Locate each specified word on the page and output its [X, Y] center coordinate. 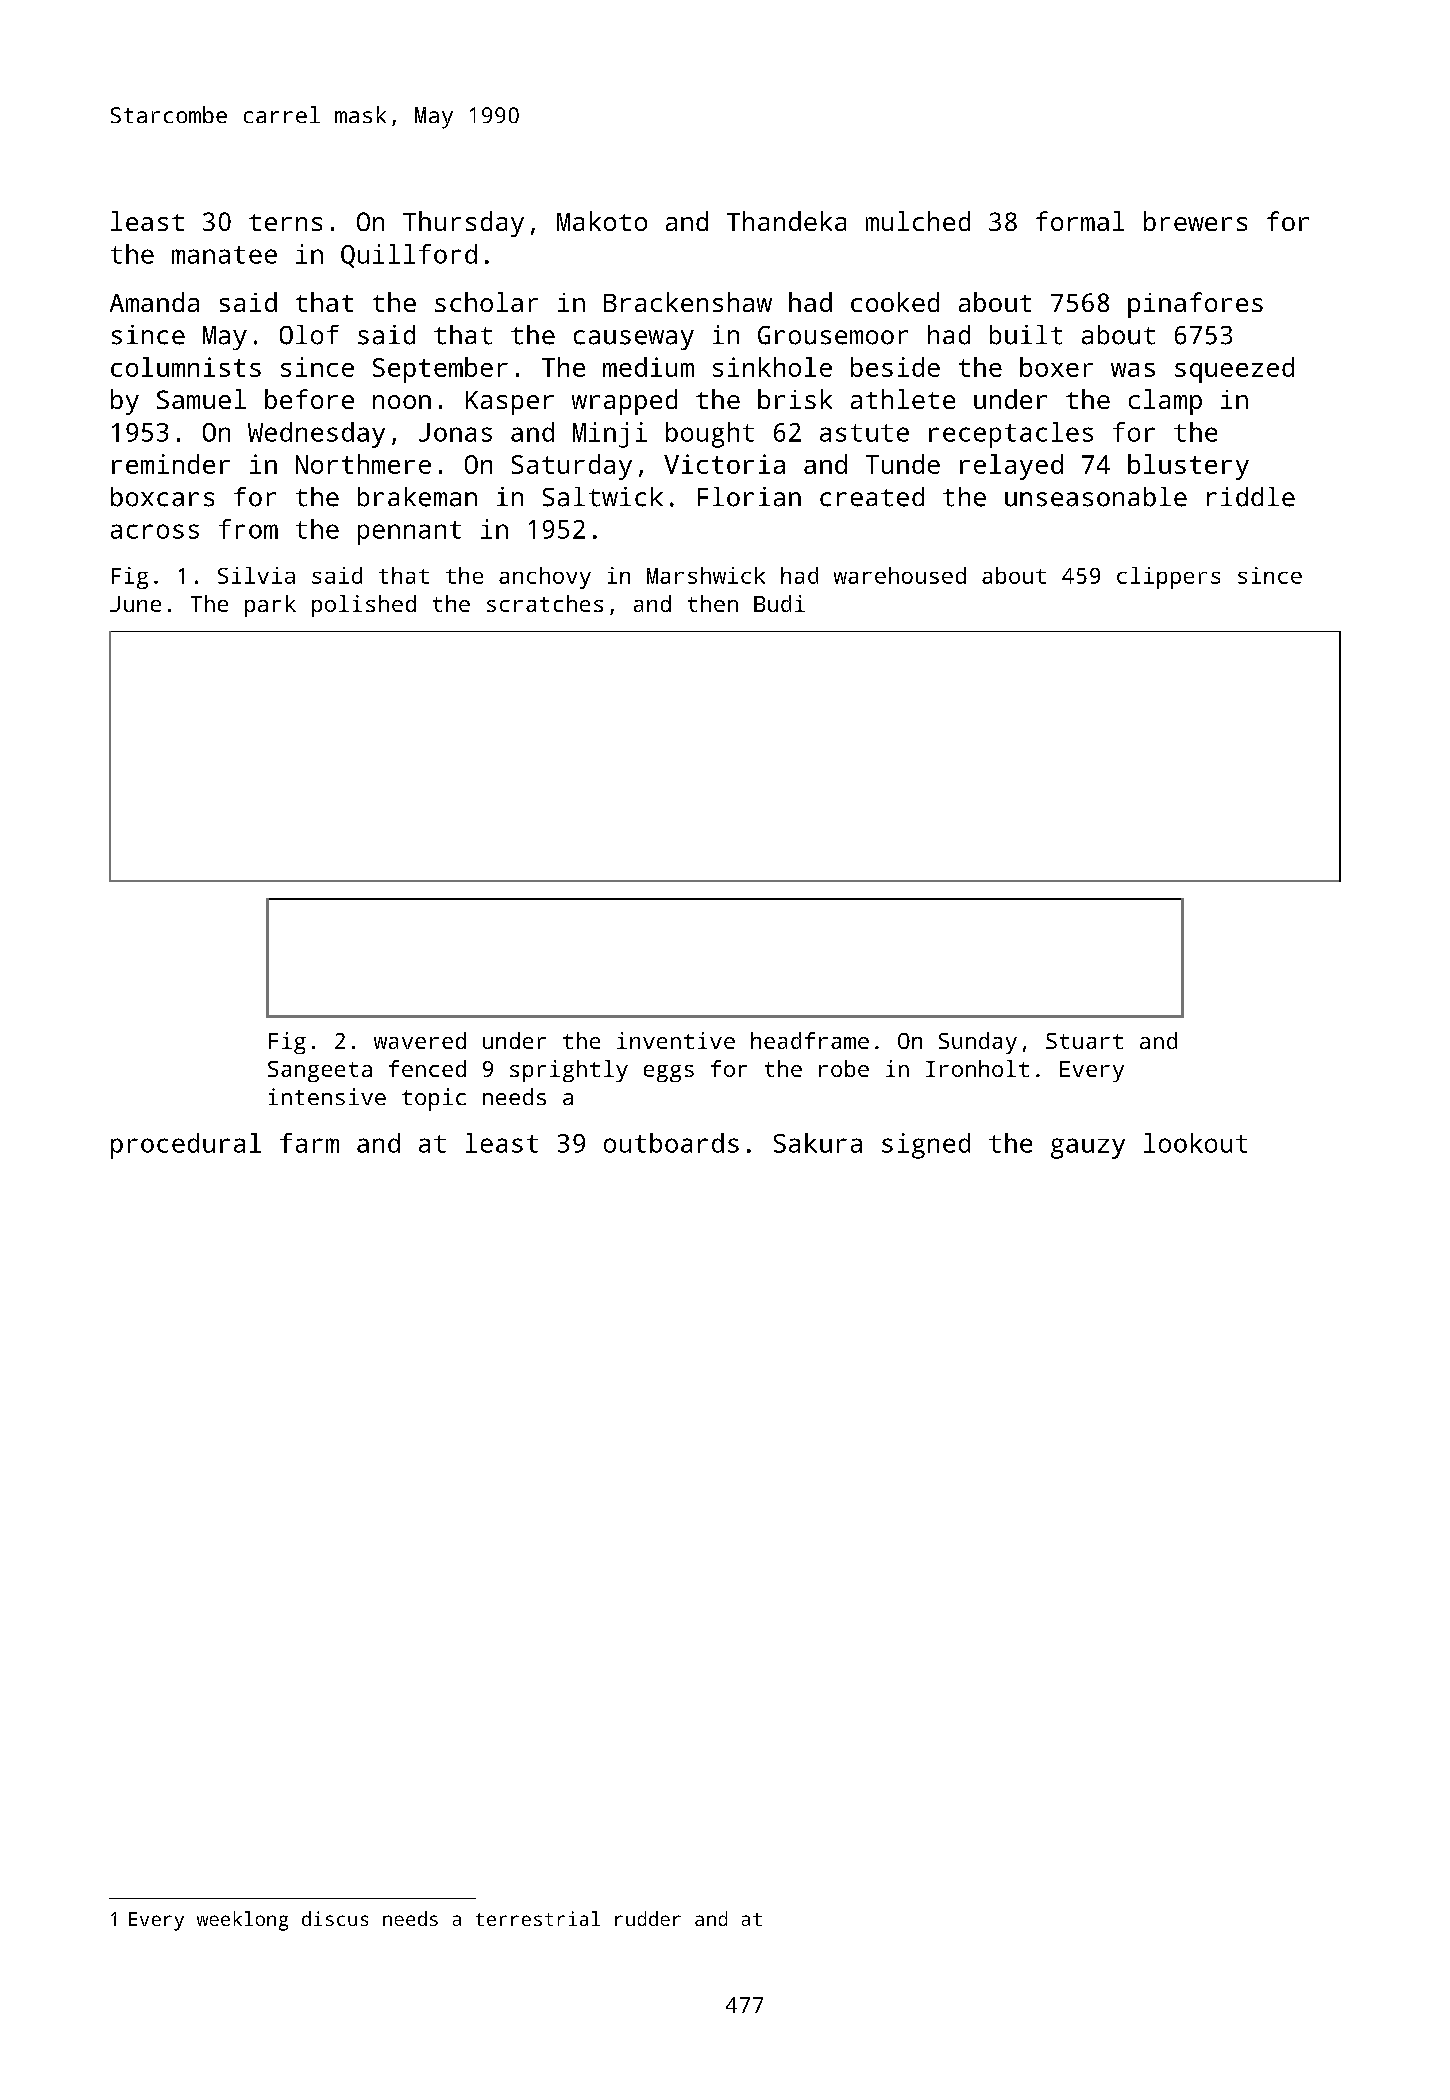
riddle [1251, 497]
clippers [1168, 578]
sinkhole [772, 367]
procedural [186, 1146]
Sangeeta [320, 1071]
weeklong [242, 1921]
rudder [648, 1918]
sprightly [569, 1071]
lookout [1195, 1143]
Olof [309, 335]
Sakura [818, 1143]
